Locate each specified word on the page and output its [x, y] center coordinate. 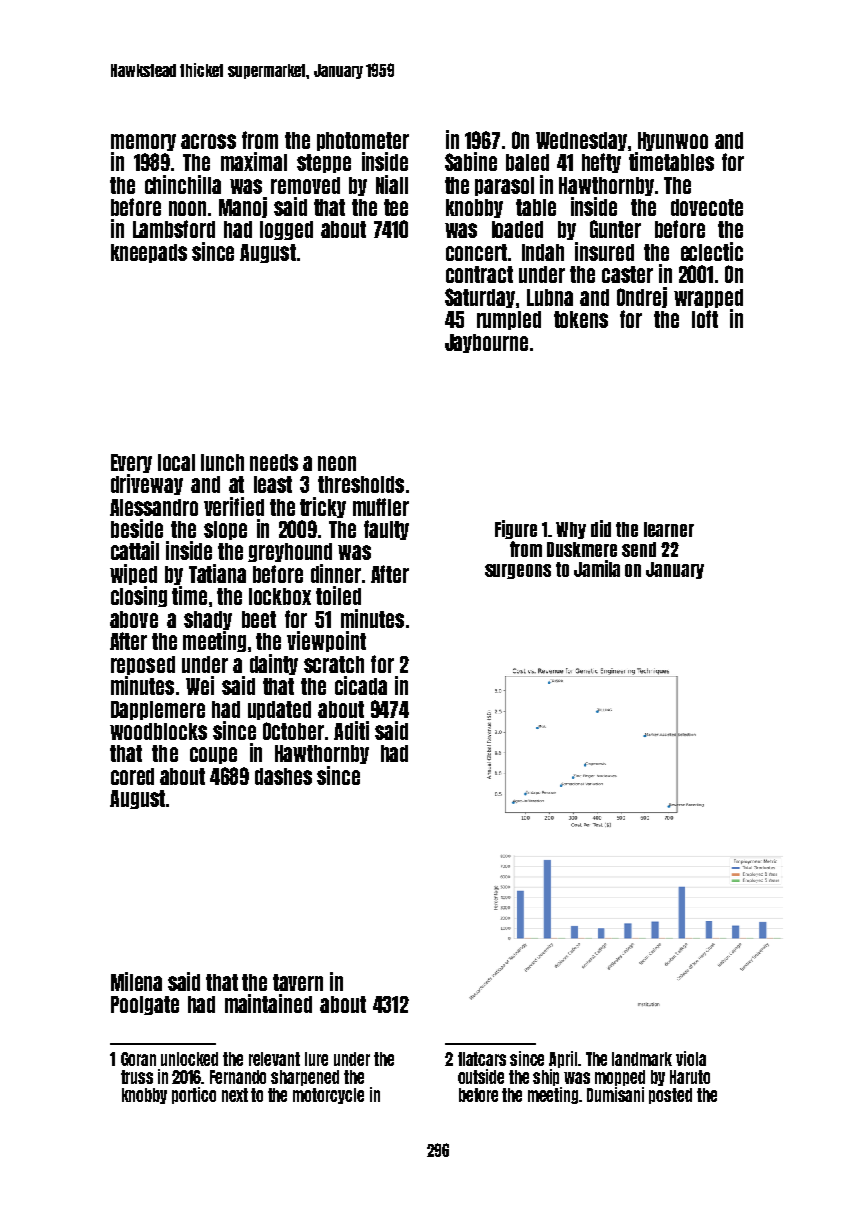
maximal [254, 161]
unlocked [189, 1059]
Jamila [597, 568]
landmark [642, 1059]
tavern [298, 982]
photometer [363, 141]
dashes [283, 776]
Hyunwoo [673, 141]
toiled [338, 595]
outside [481, 1076]
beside [137, 528]
